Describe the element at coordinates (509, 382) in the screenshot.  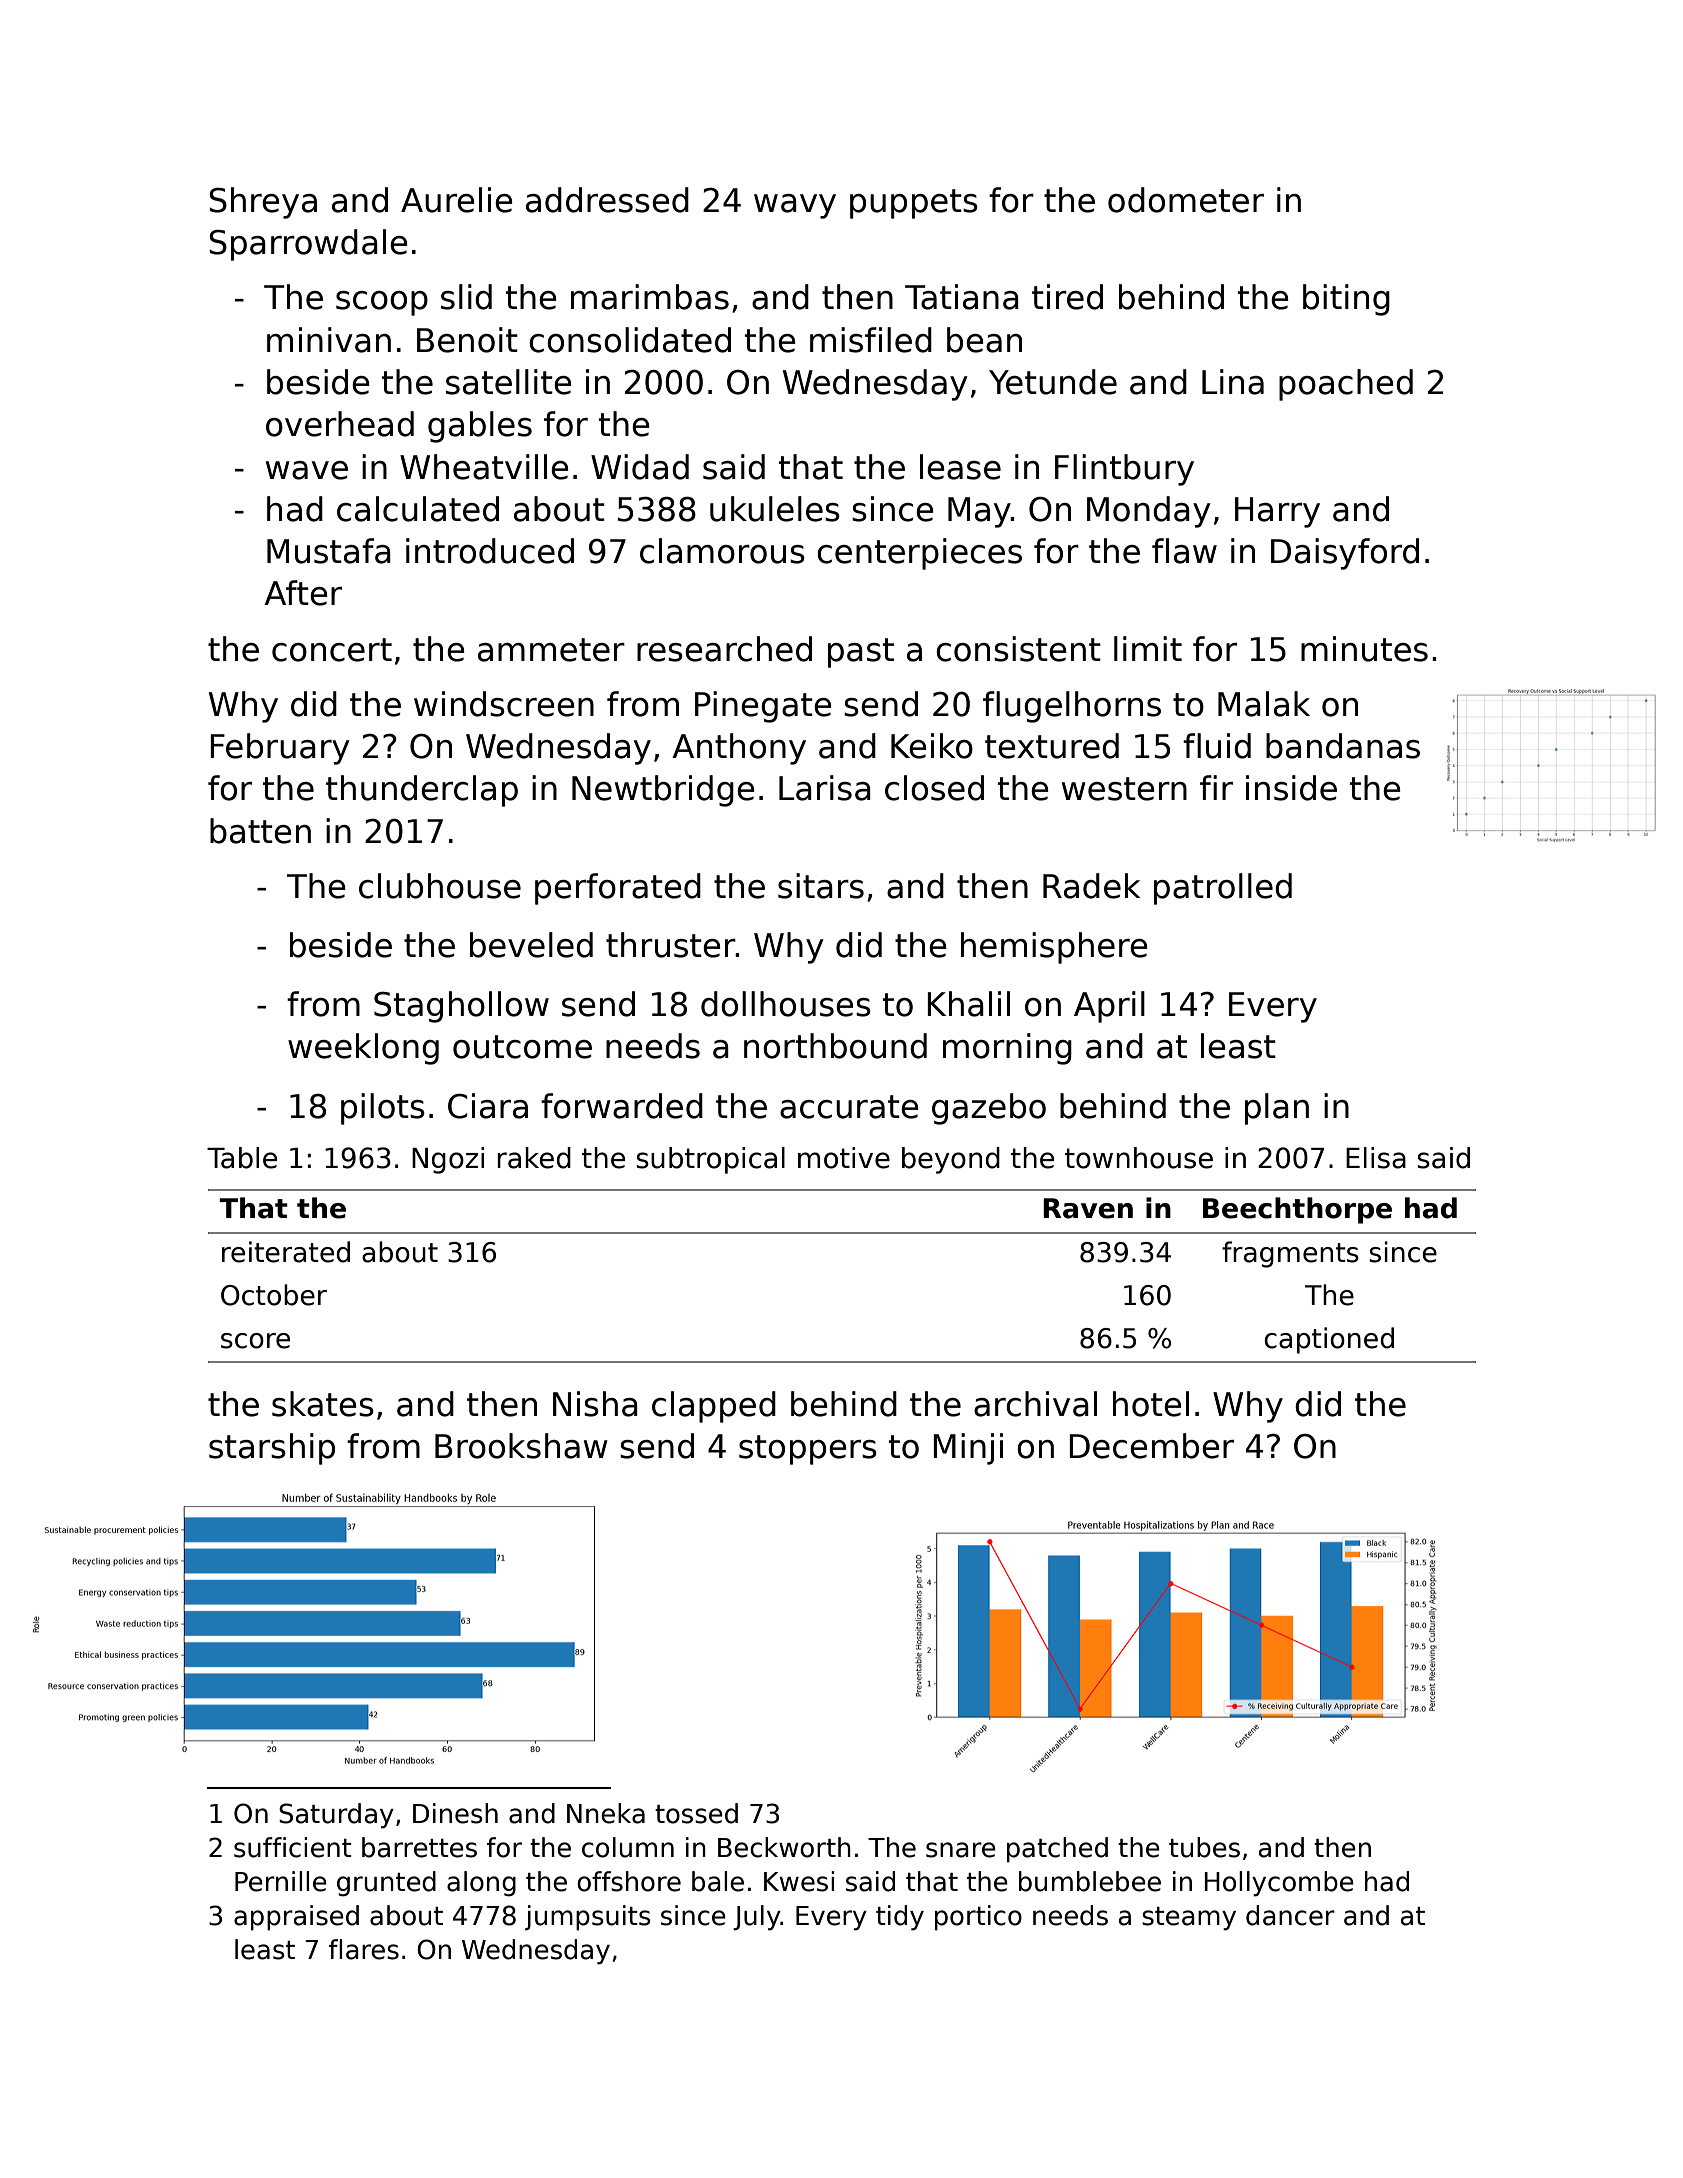
I see `satellite` at that location.
